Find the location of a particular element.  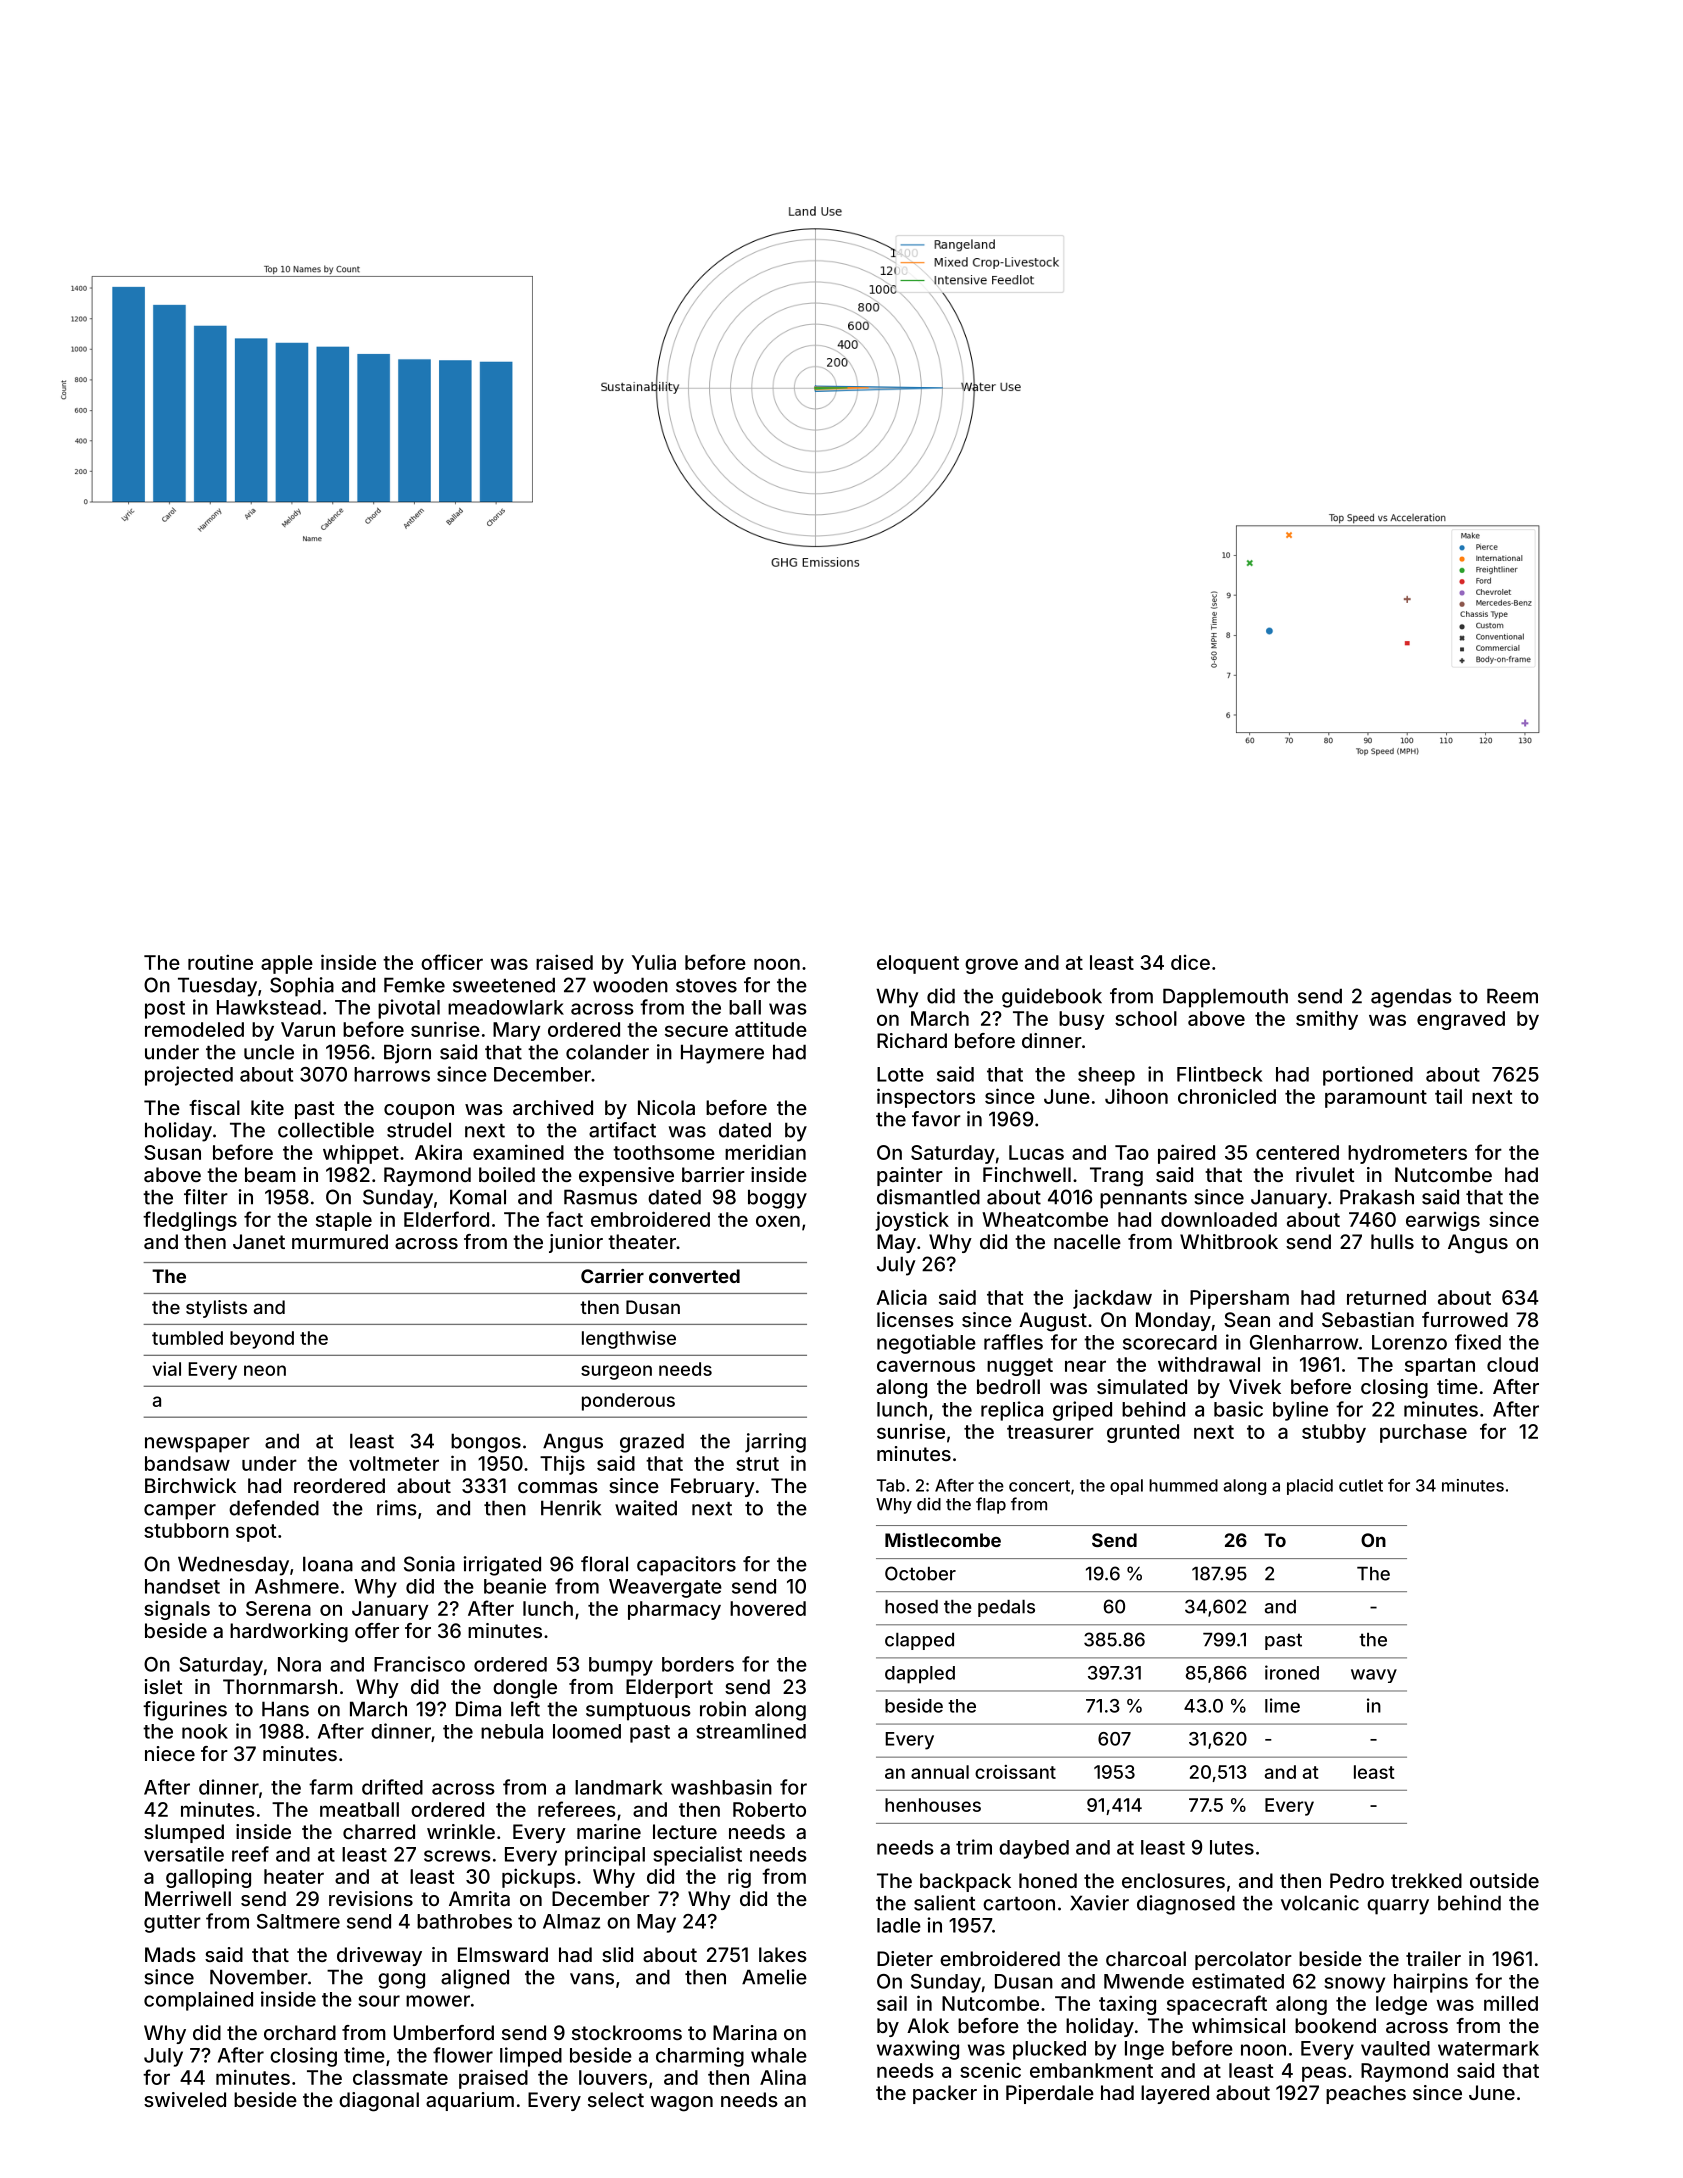

sheep is located at coordinates (1106, 1076).
